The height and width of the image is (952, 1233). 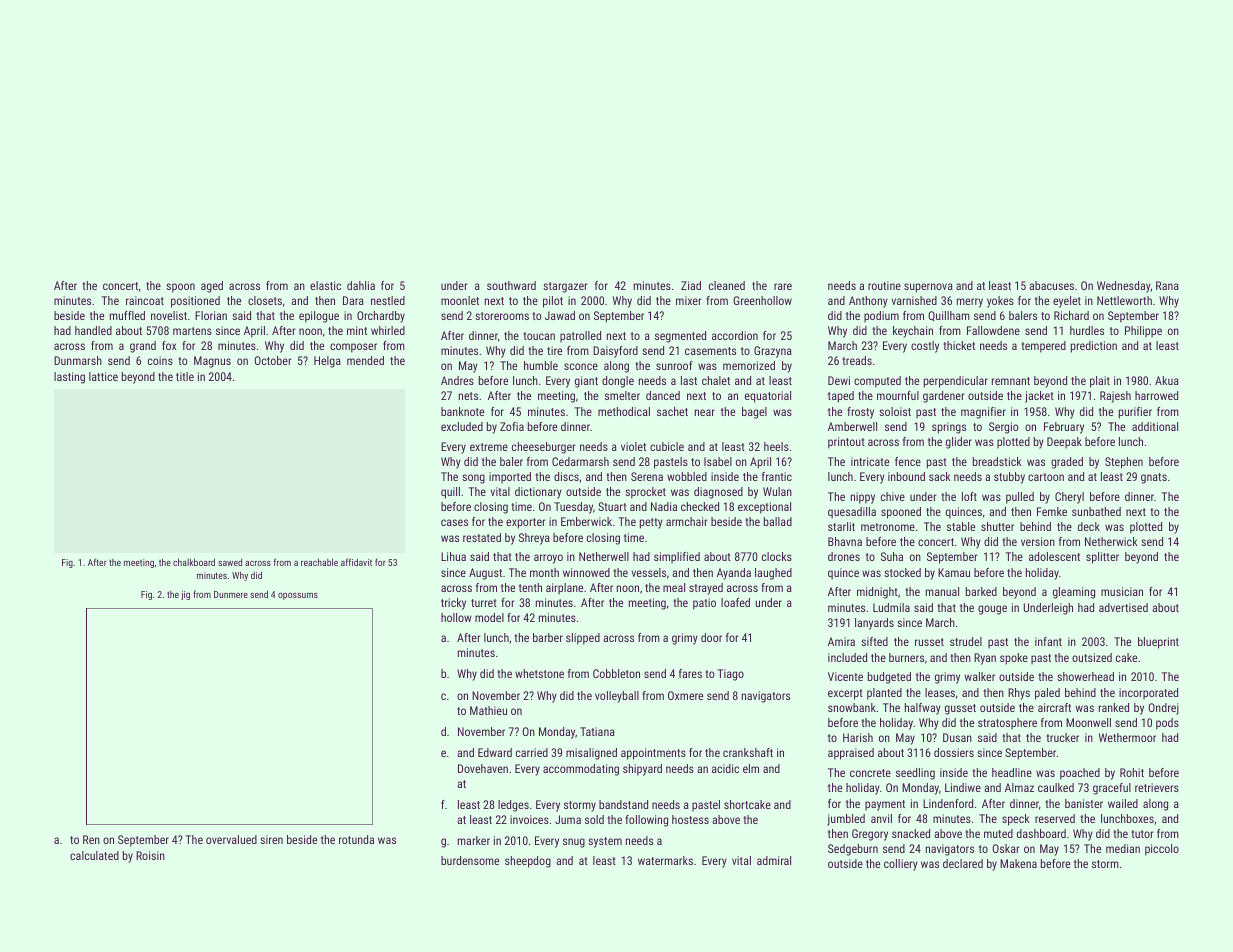 I want to click on Roisin, so click(x=150, y=855).
